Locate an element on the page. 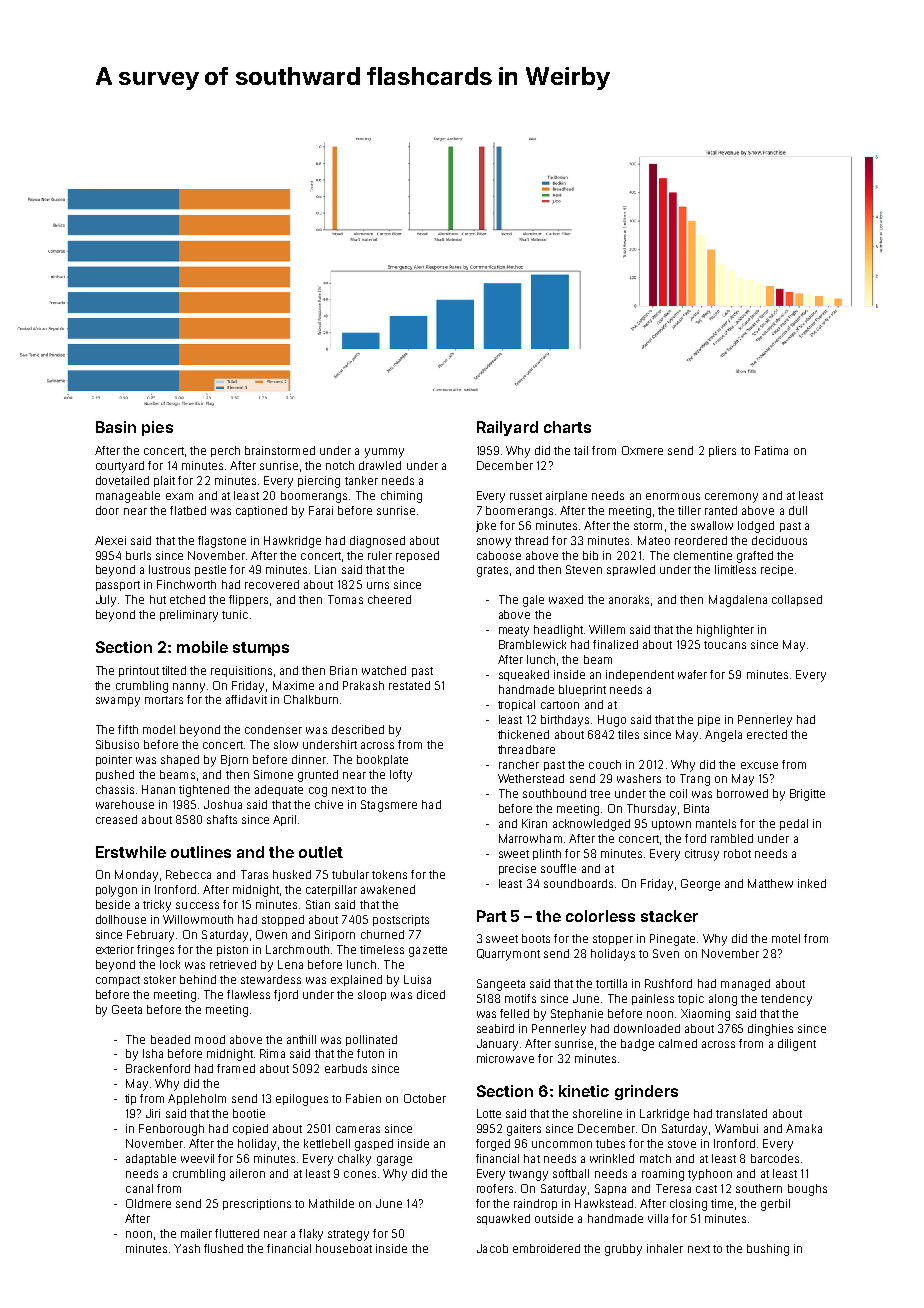 This image has height=1308, width=924. motel is located at coordinates (786, 938).
